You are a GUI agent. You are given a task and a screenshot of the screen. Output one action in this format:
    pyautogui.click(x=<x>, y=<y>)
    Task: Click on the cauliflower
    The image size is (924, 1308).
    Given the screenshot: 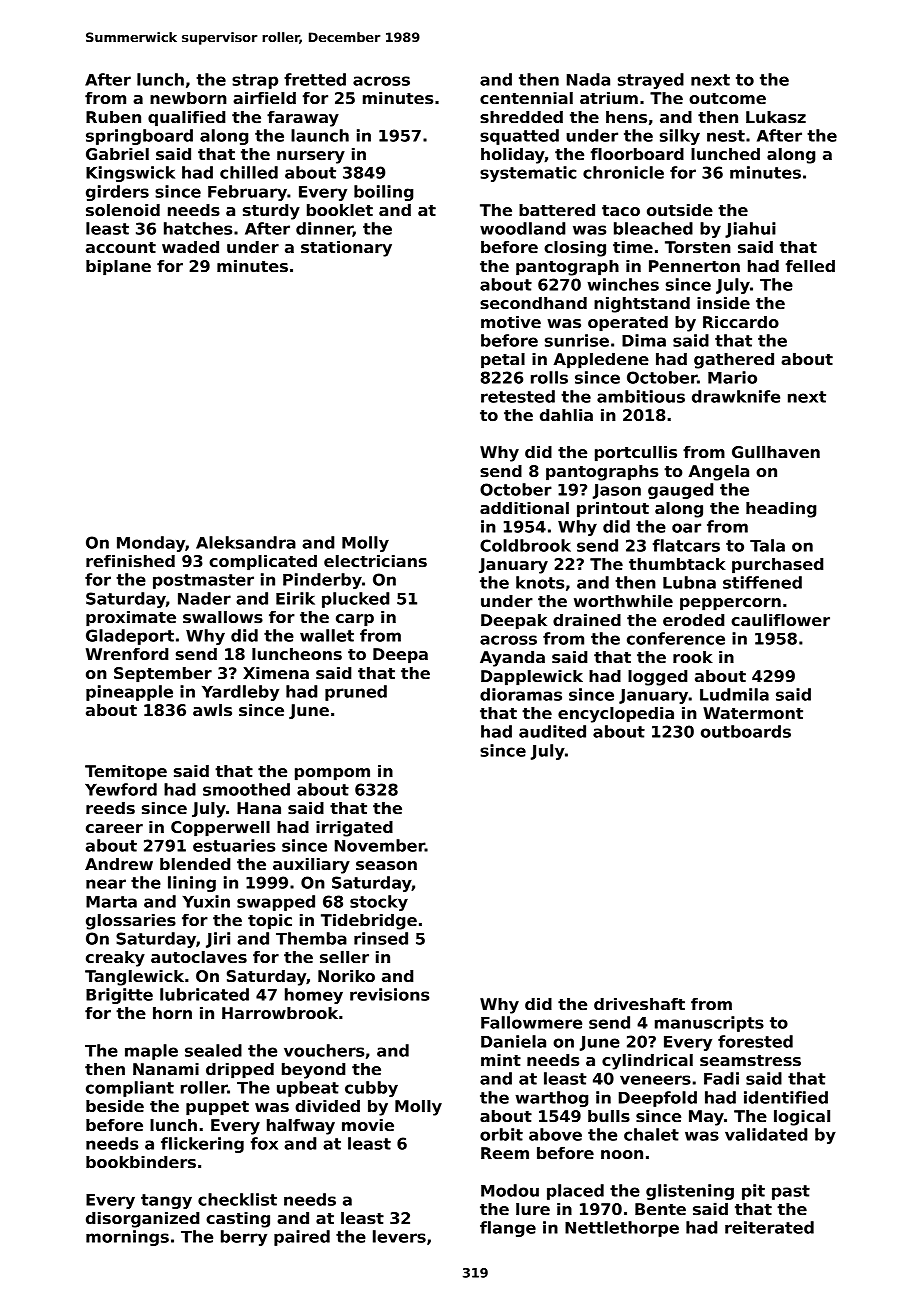 What is the action you would take?
    pyautogui.click(x=780, y=620)
